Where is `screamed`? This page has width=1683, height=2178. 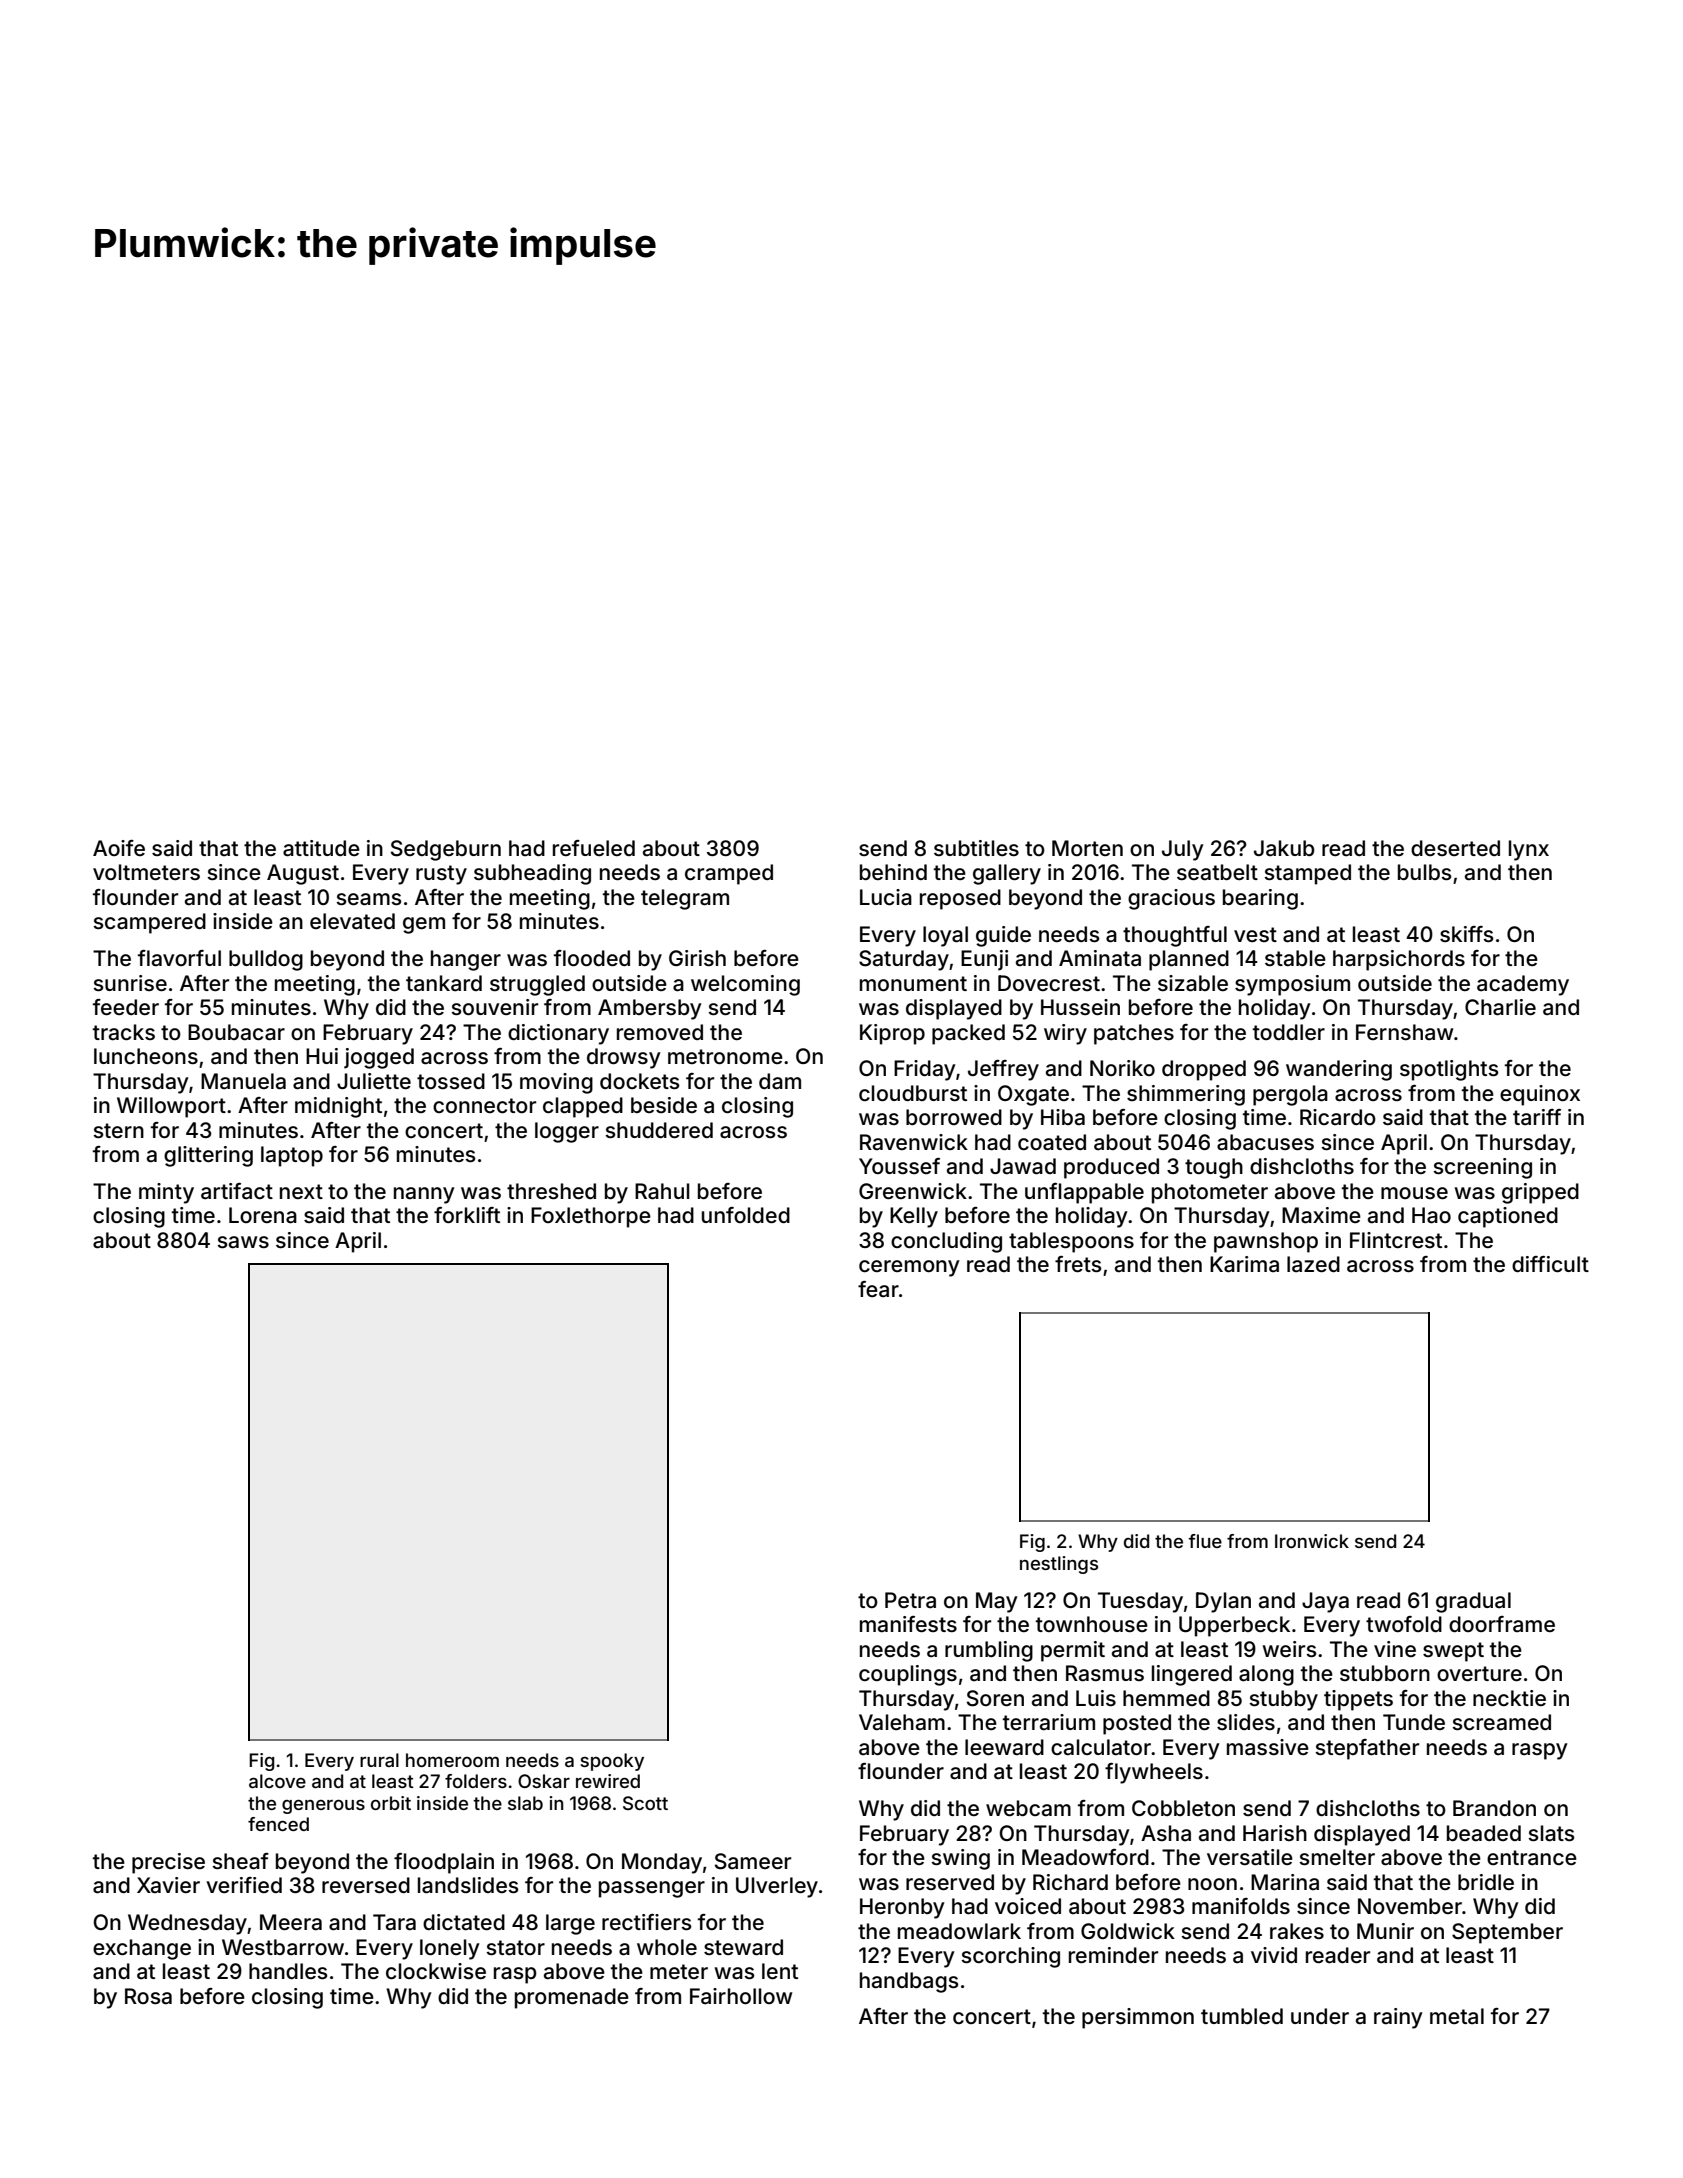
screamed is located at coordinates (1501, 1722).
